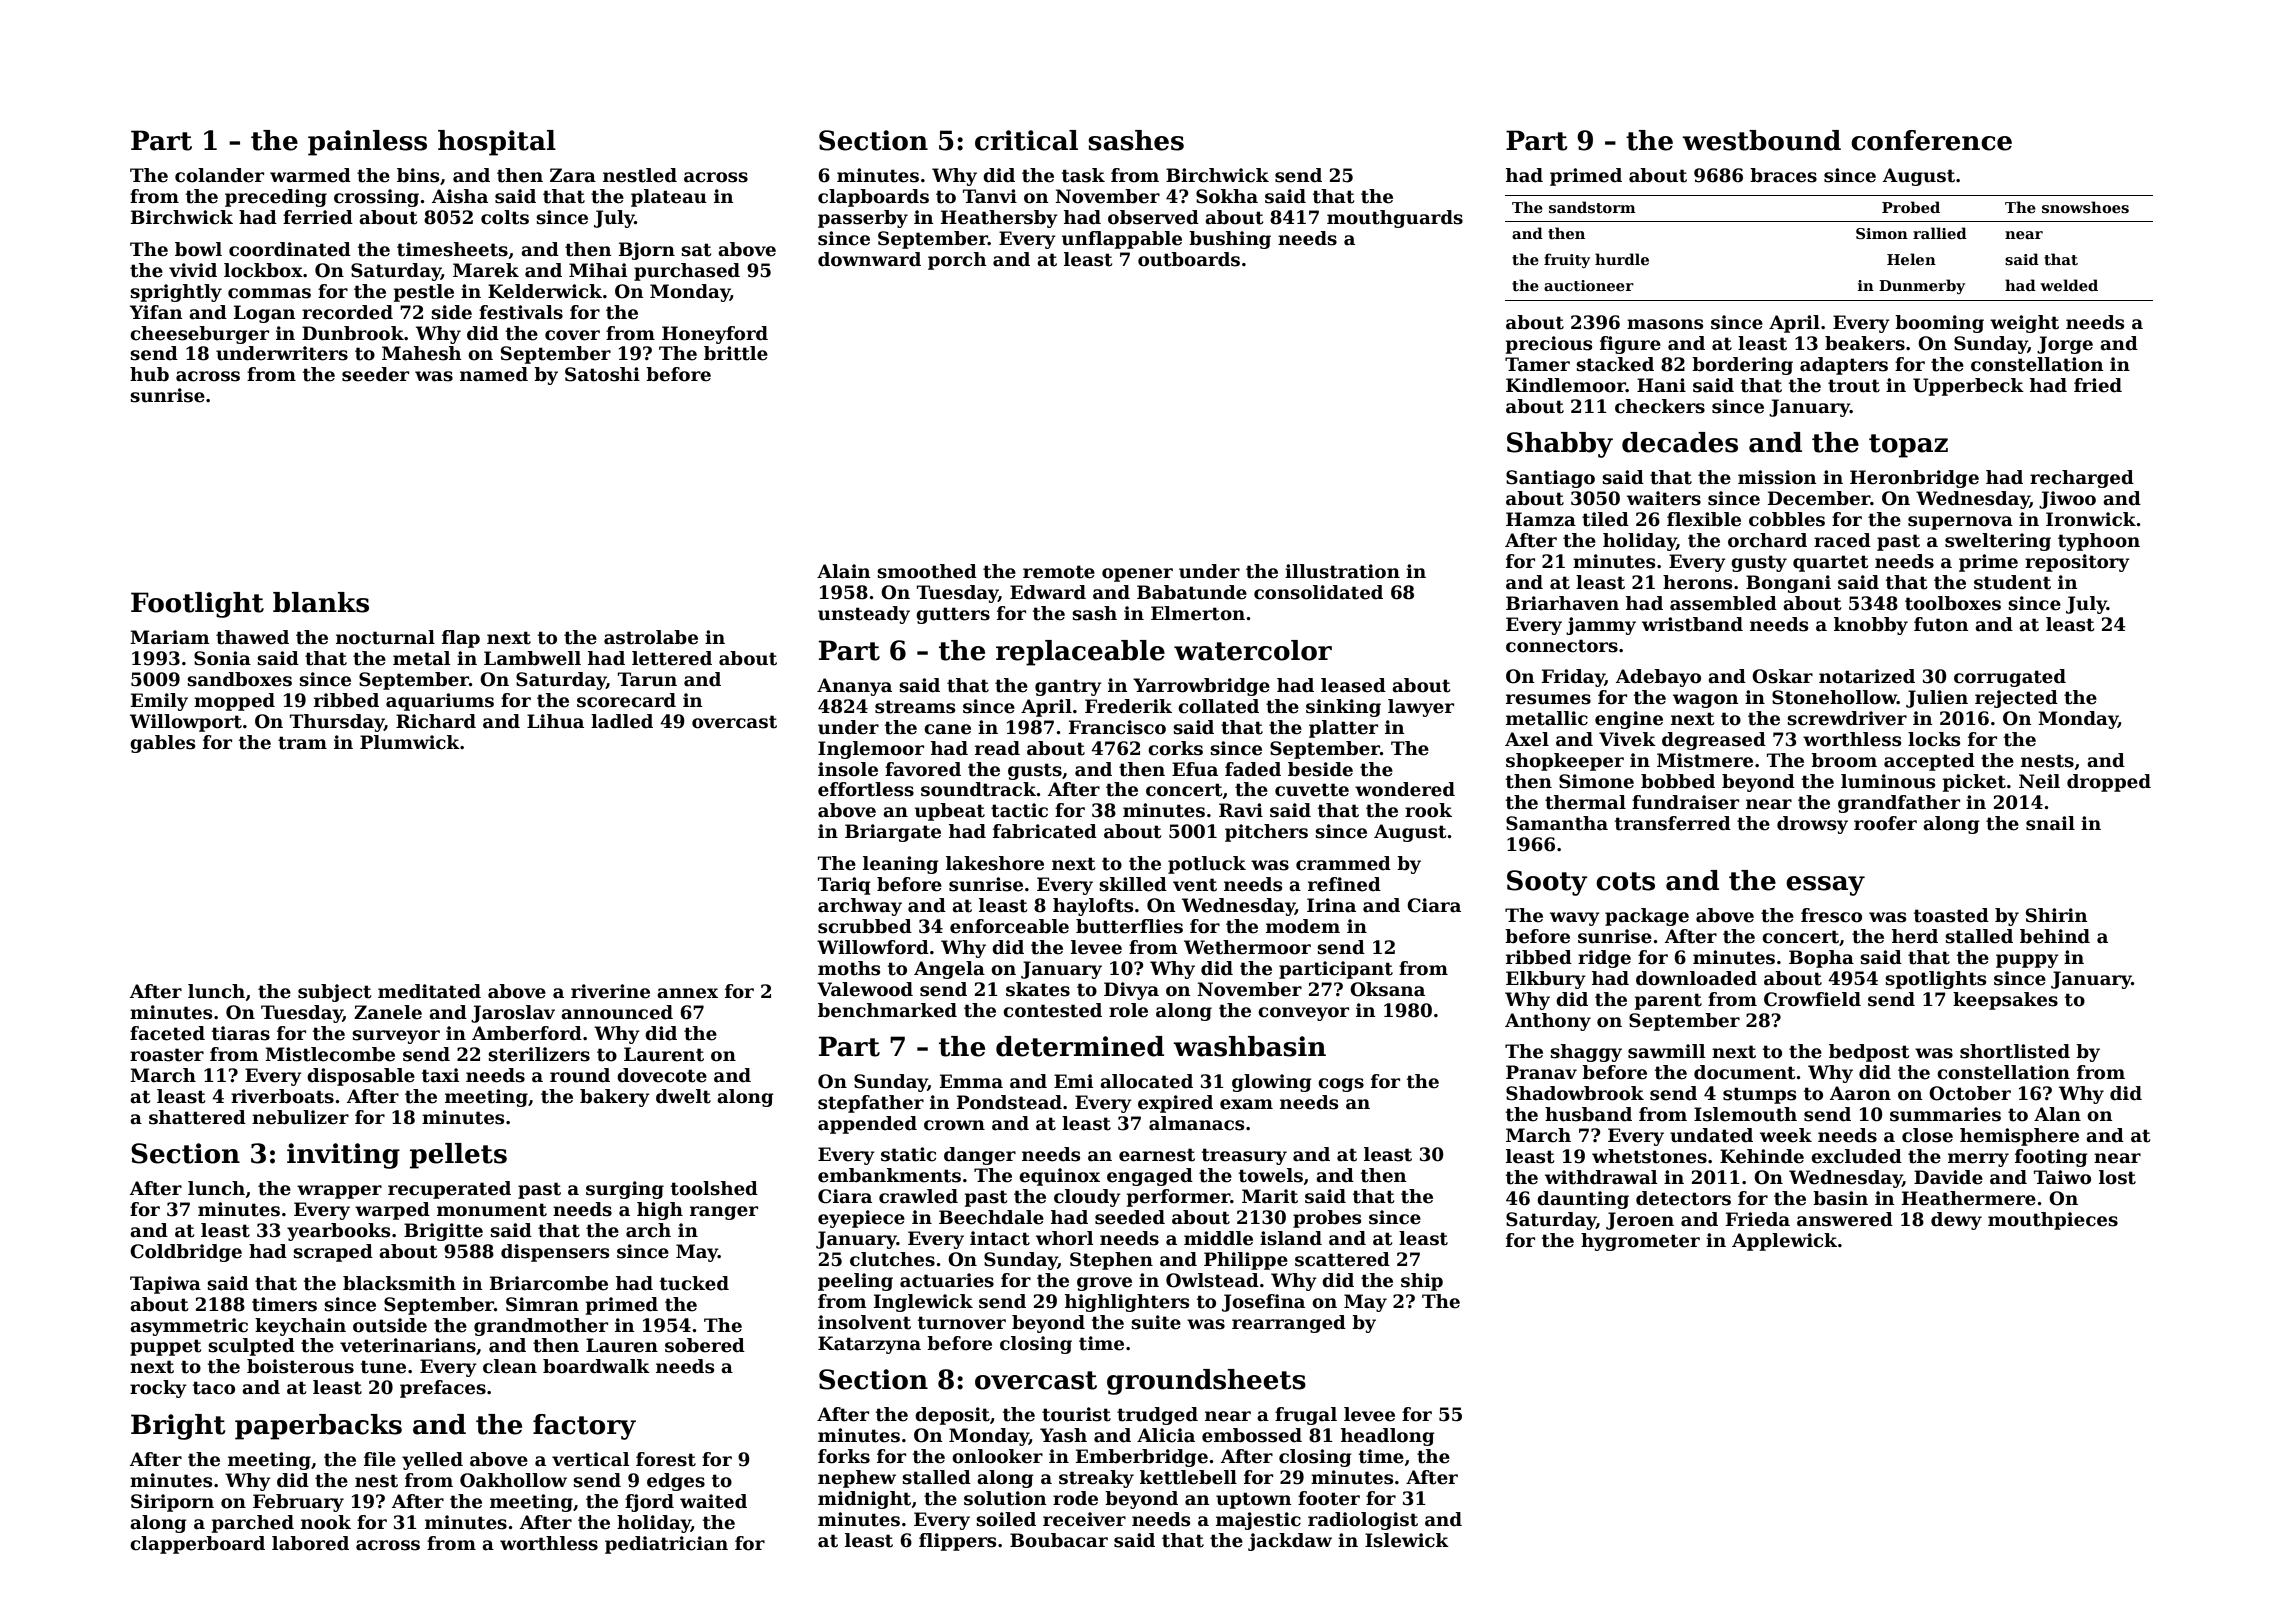 Image resolution: width=2283 pixels, height=1615 pixels. Describe the element at coordinates (1856, 1156) in the screenshot. I see `excluded` at that location.
